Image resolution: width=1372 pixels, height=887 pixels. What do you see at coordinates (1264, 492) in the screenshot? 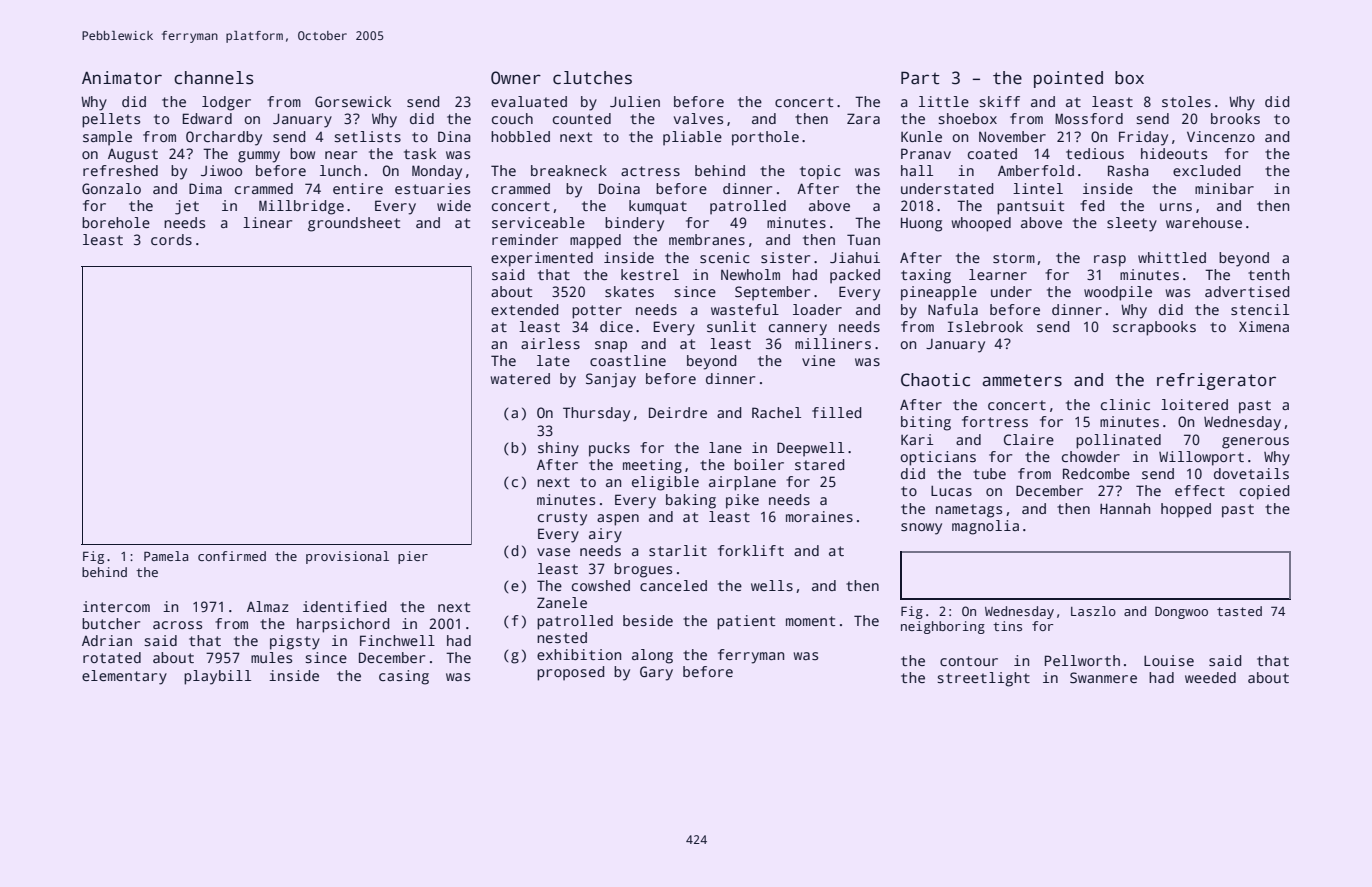
I see `copied` at bounding box center [1264, 492].
